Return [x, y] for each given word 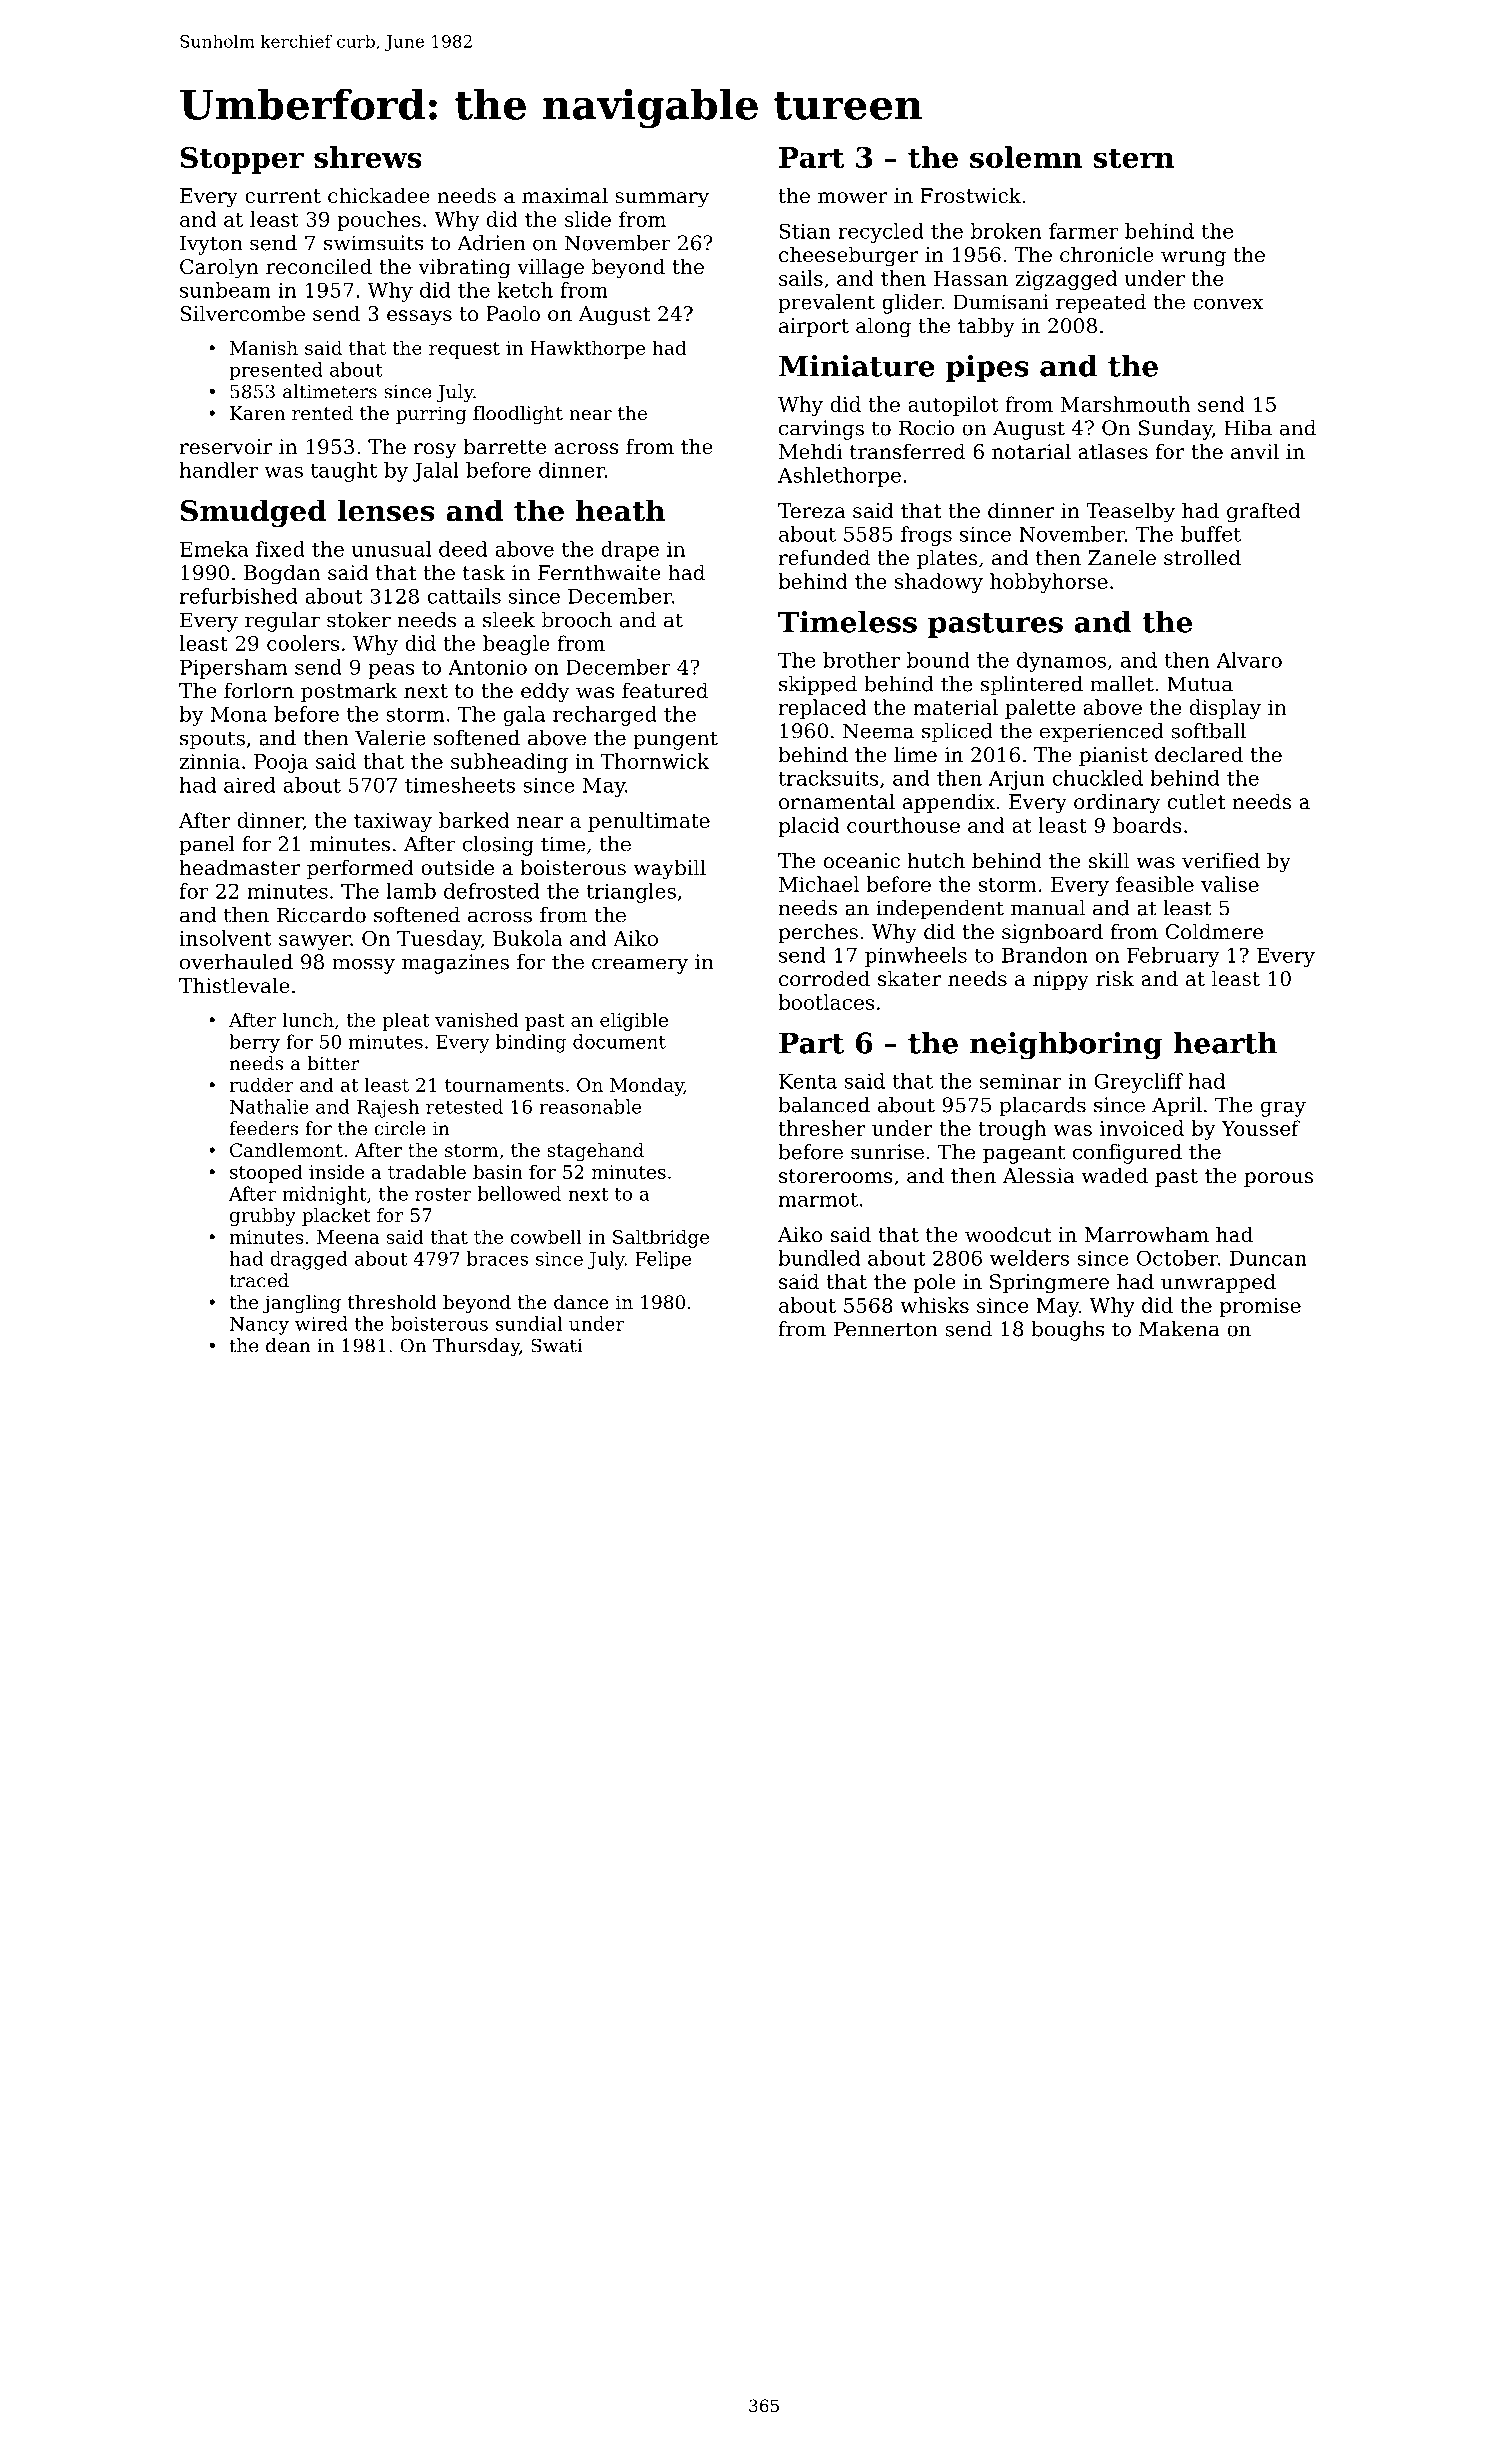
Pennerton [886, 1329]
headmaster [240, 867]
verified [1221, 860]
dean [288, 1345]
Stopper [242, 160]
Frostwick [970, 195]
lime [915, 754]
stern [1133, 158]
